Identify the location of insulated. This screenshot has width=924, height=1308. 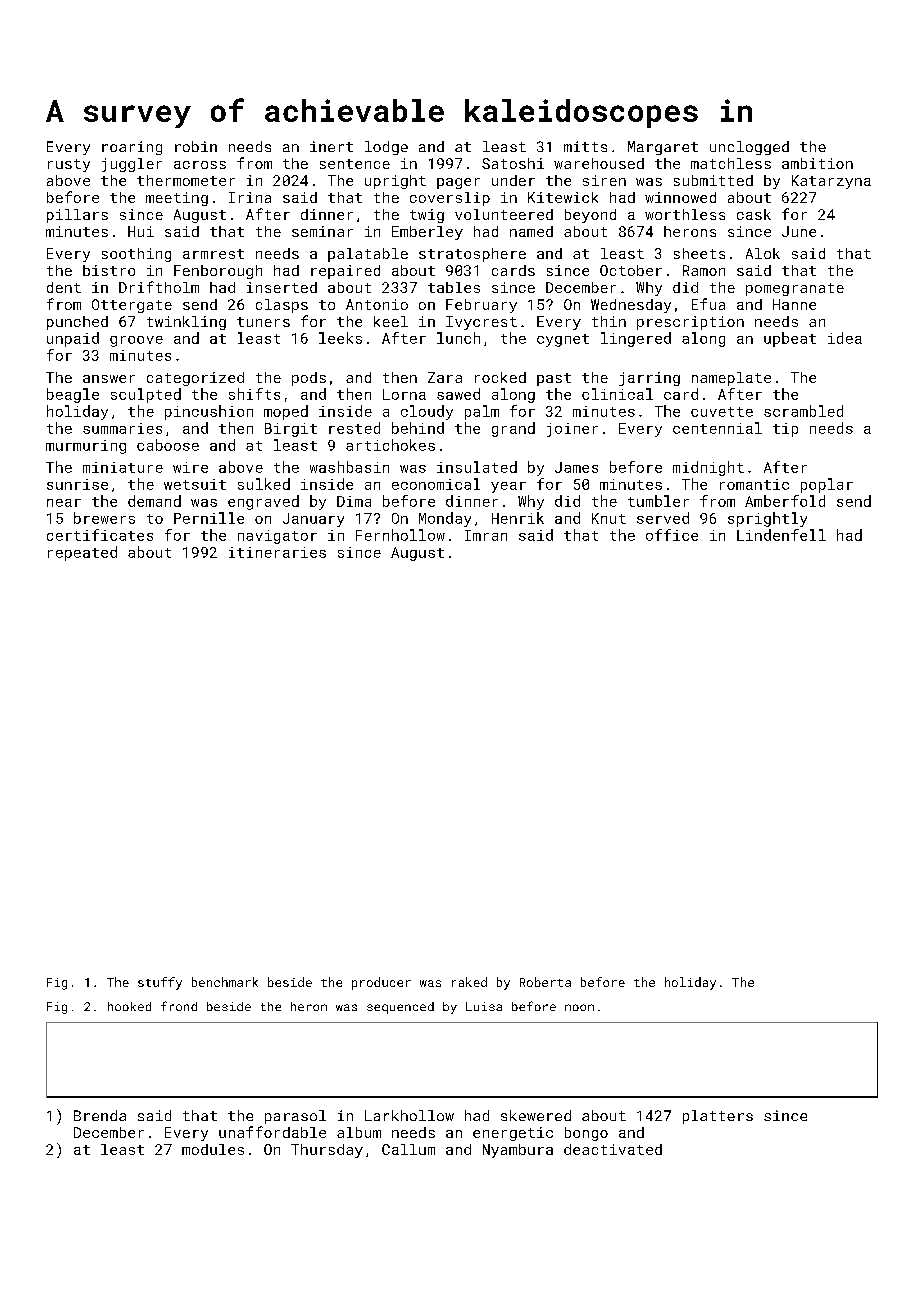
(477, 467).
